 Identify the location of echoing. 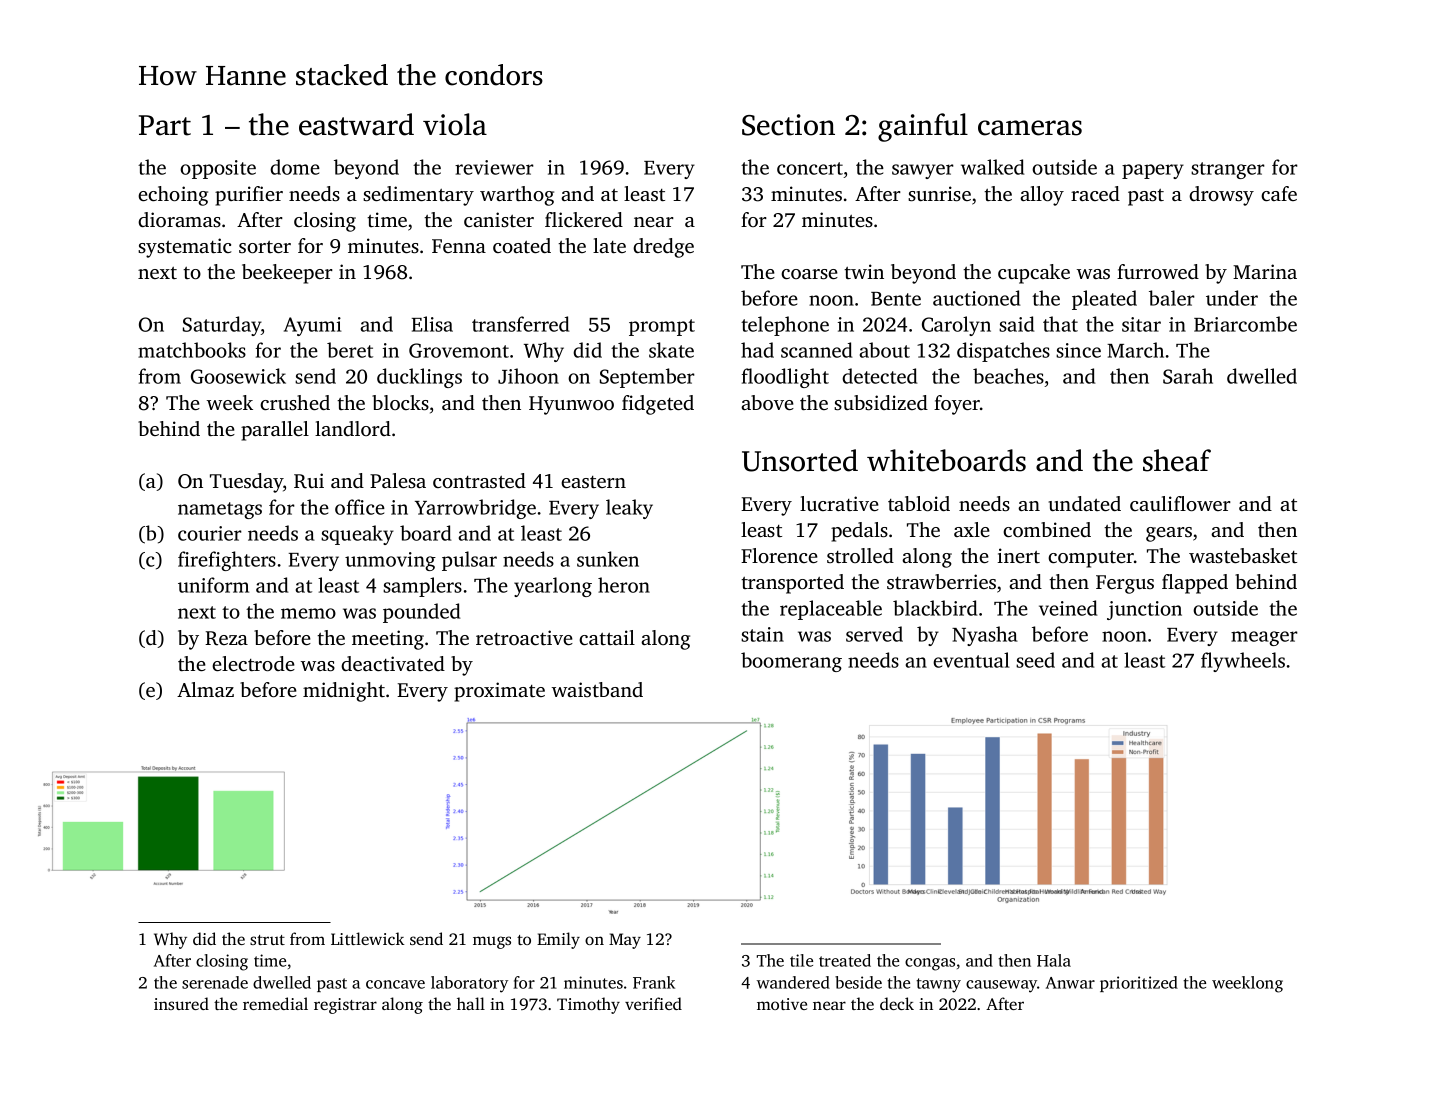
(173, 196).
